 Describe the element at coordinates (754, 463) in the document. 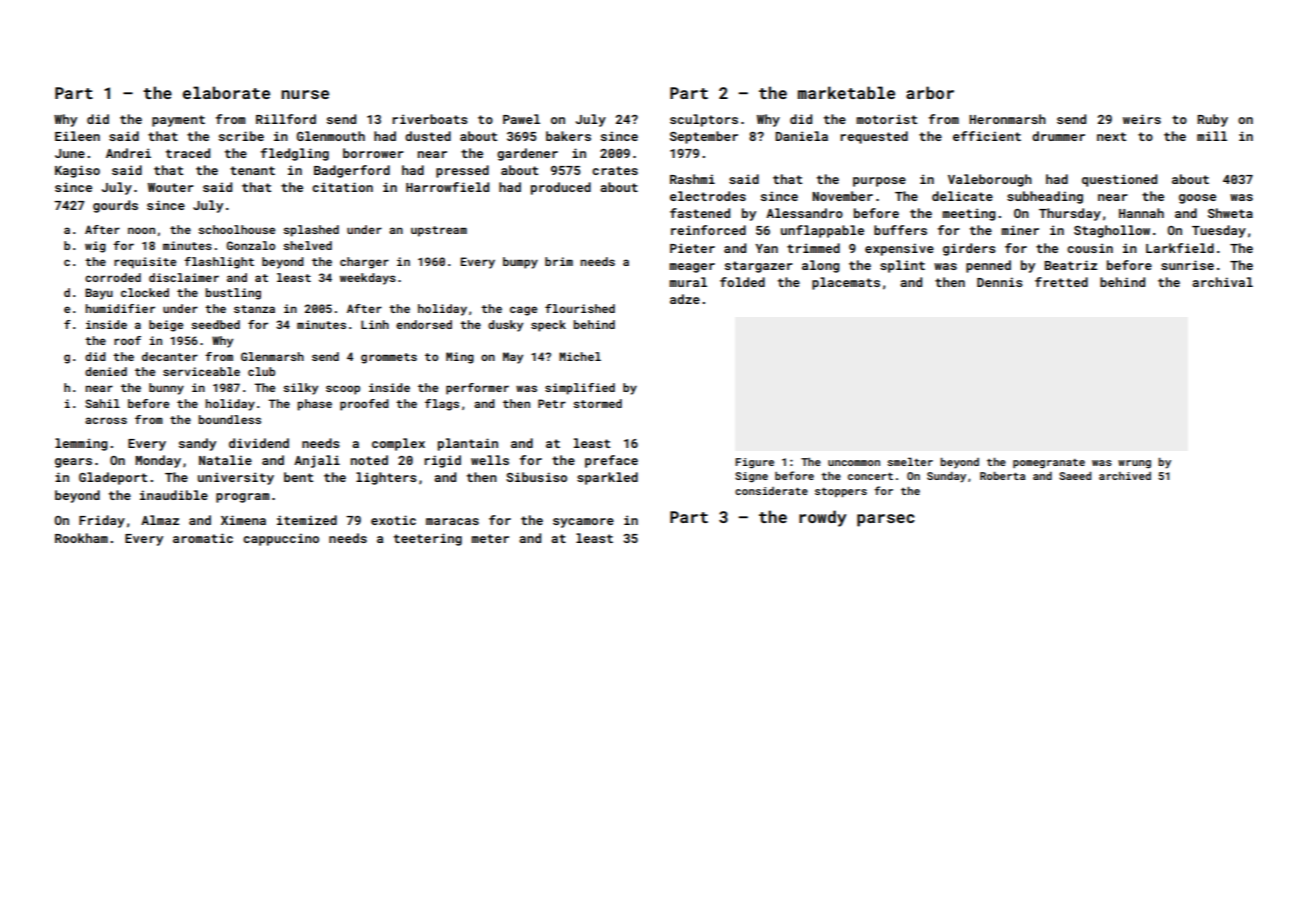

I see `Figure` at that location.
